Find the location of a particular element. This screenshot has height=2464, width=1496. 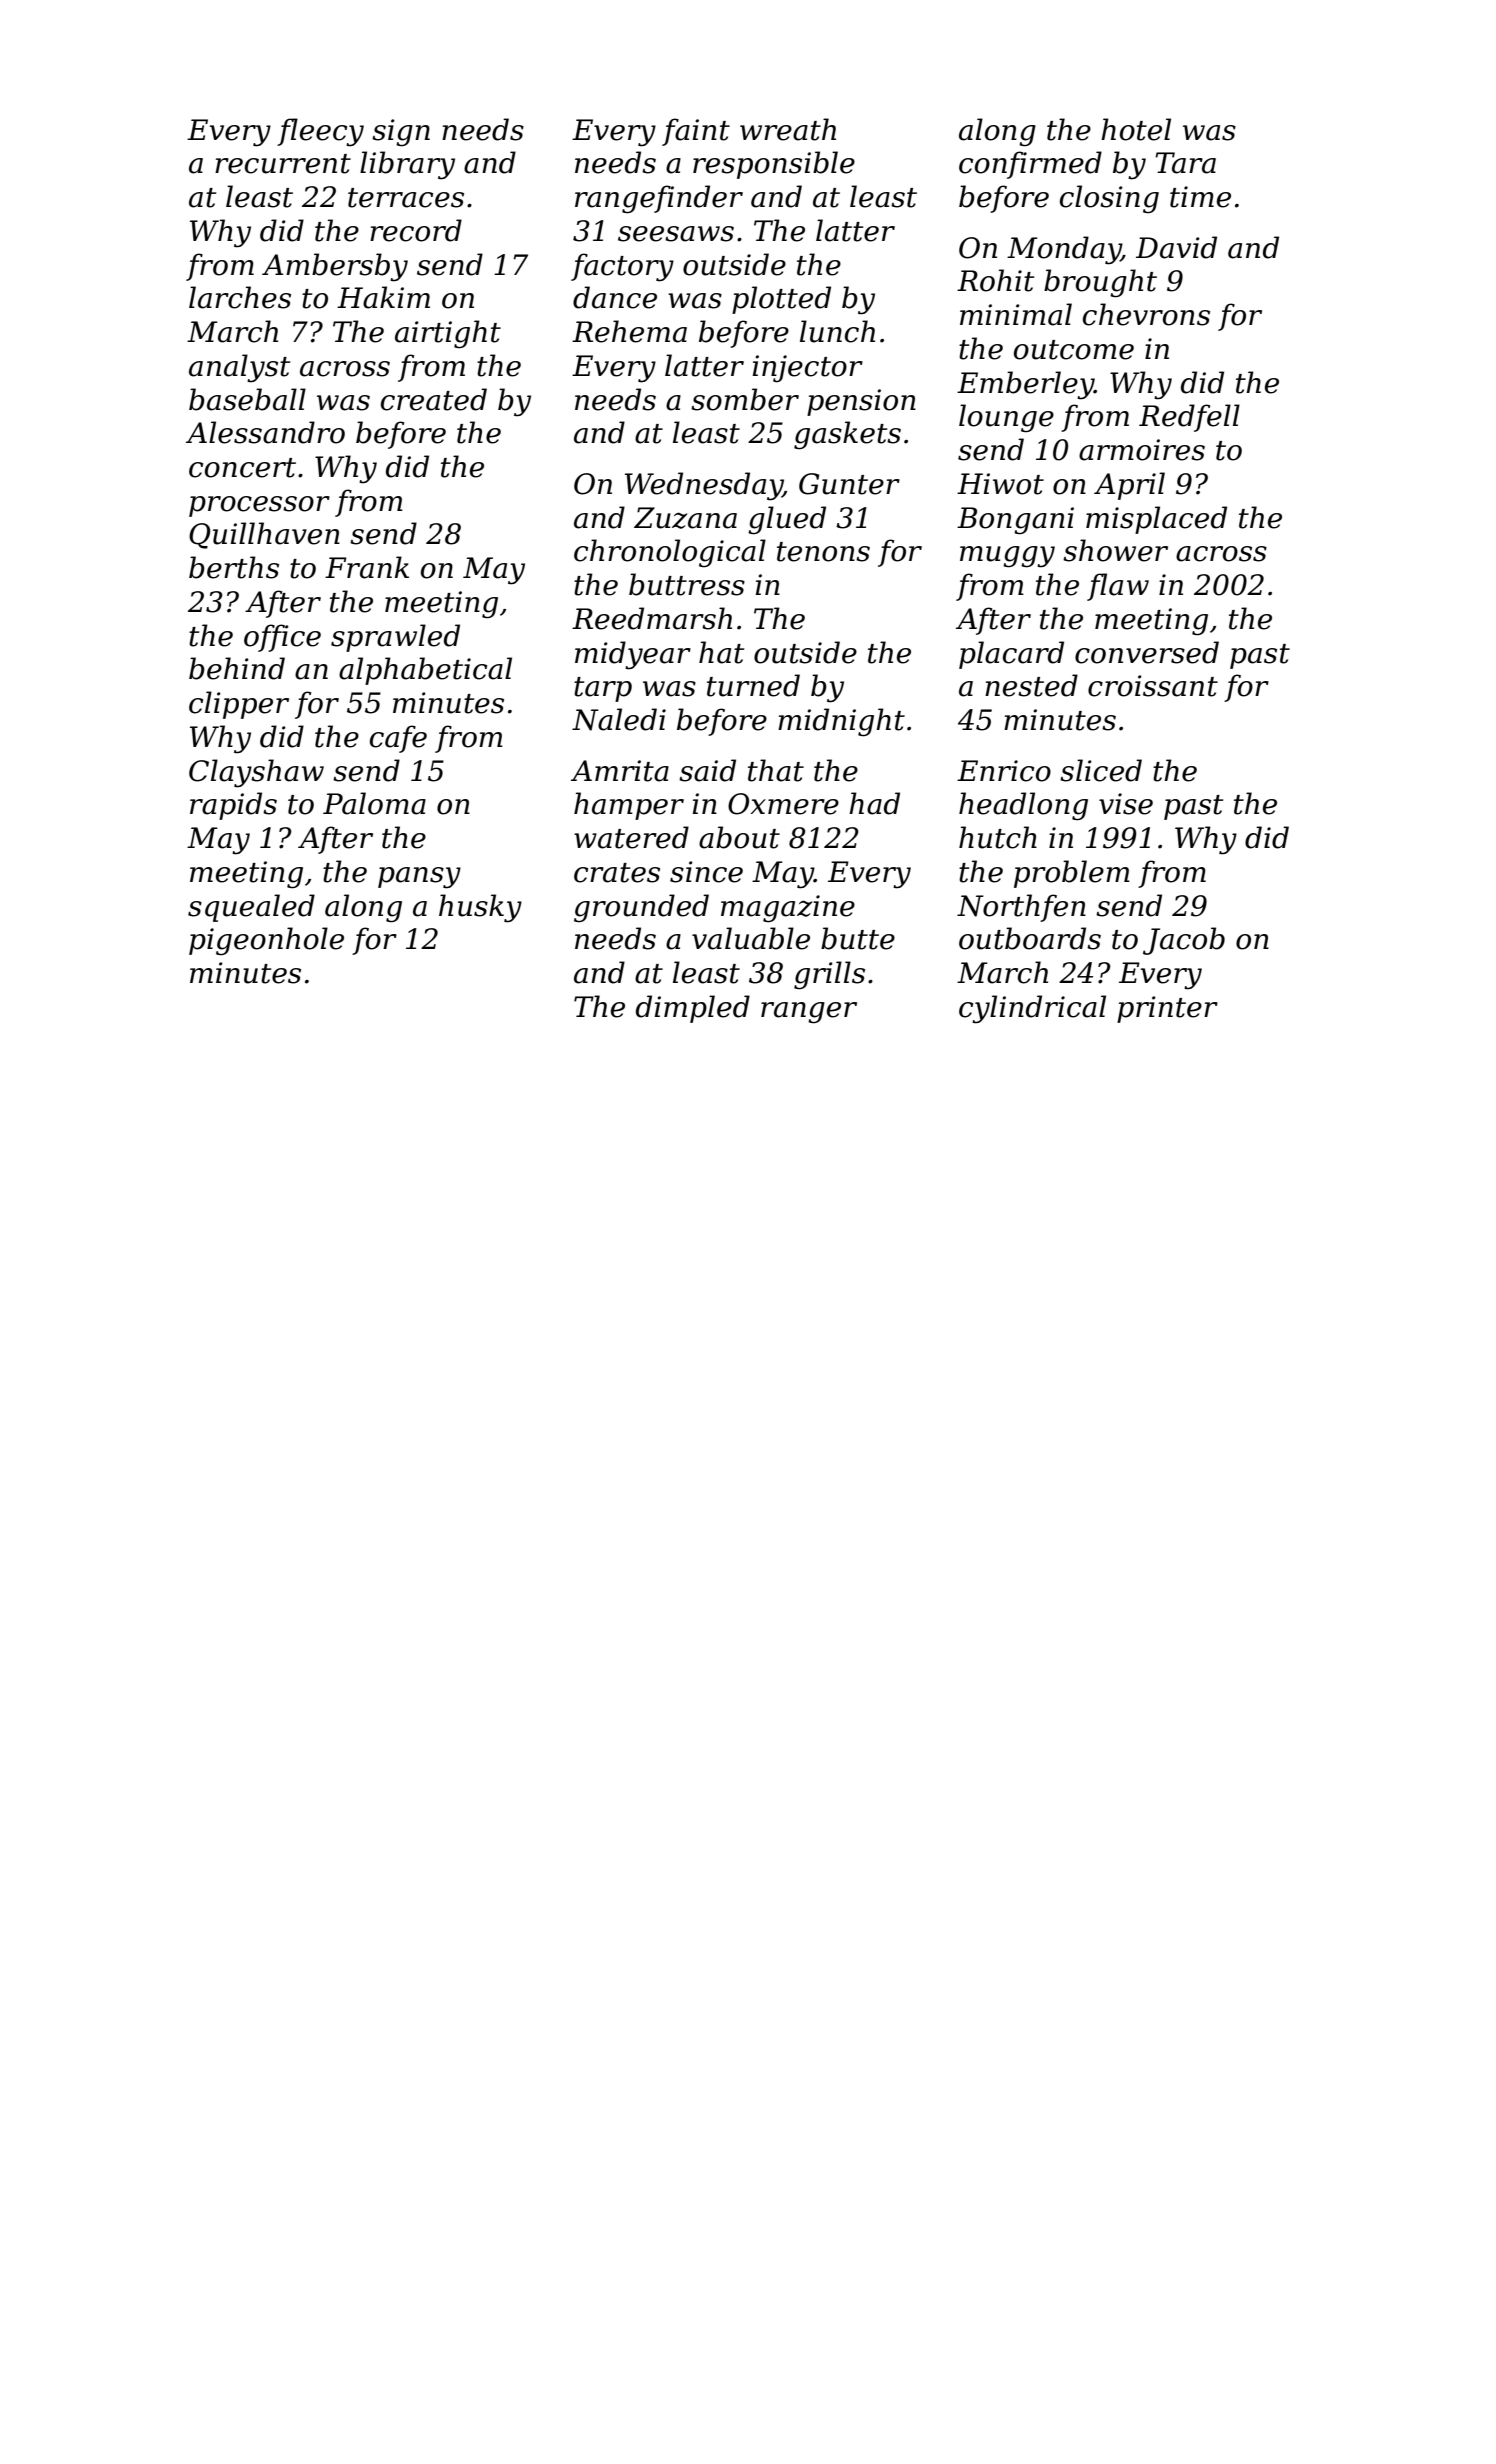

dimpled is located at coordinates (693, 1009).
